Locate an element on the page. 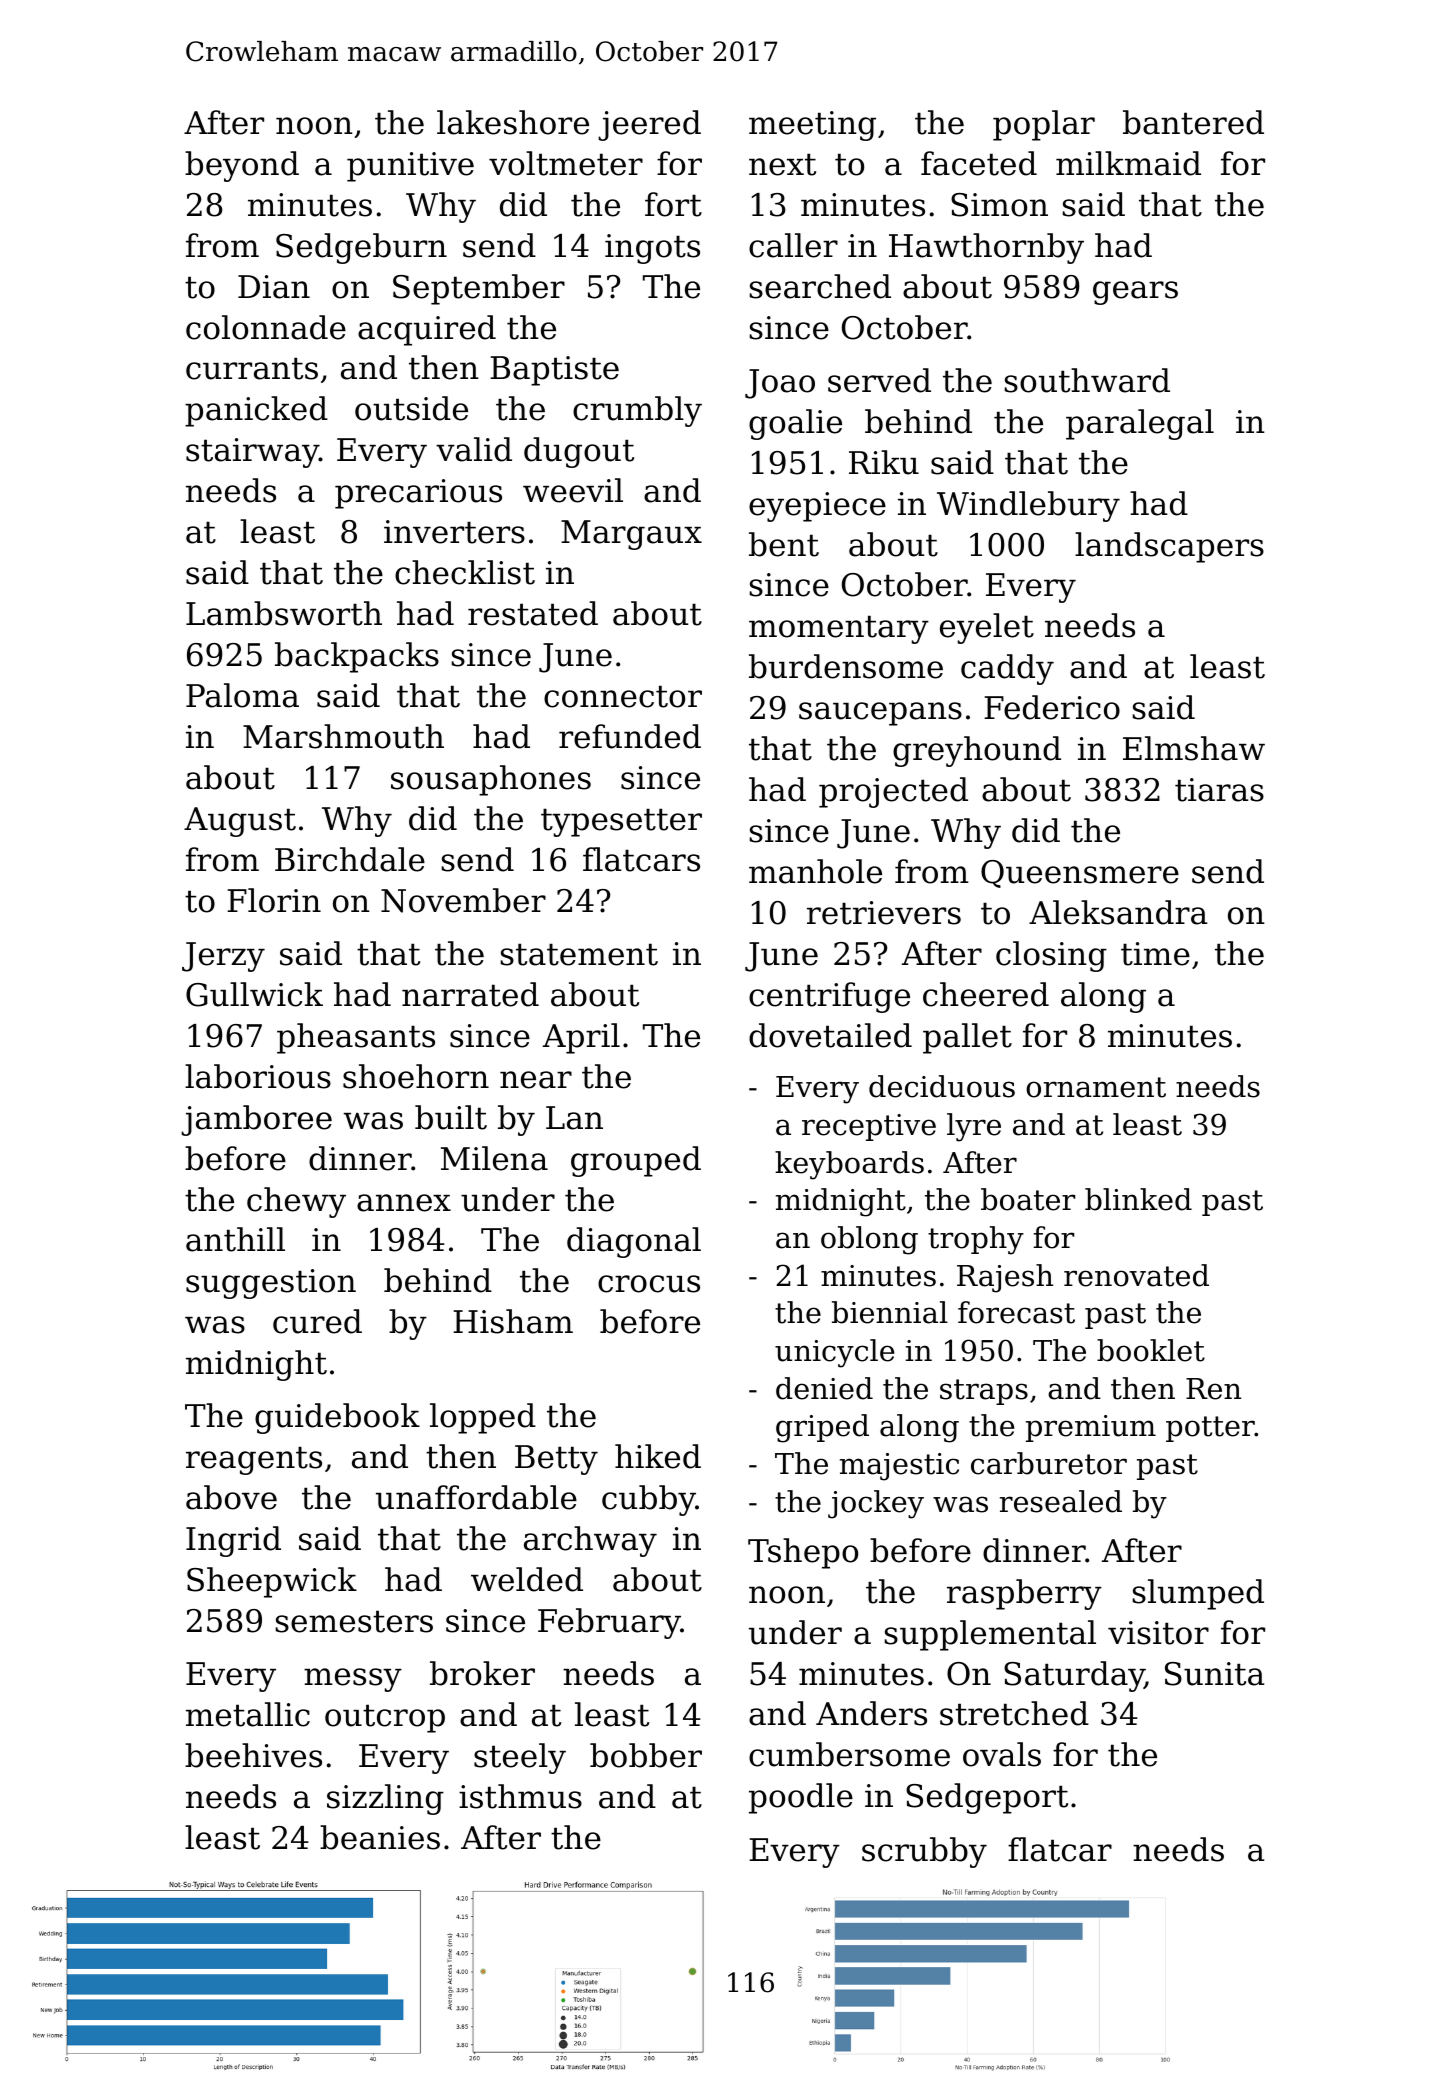 The height and width of the document is (2100, 1450). acquired is located at coordinates (427, 330).
